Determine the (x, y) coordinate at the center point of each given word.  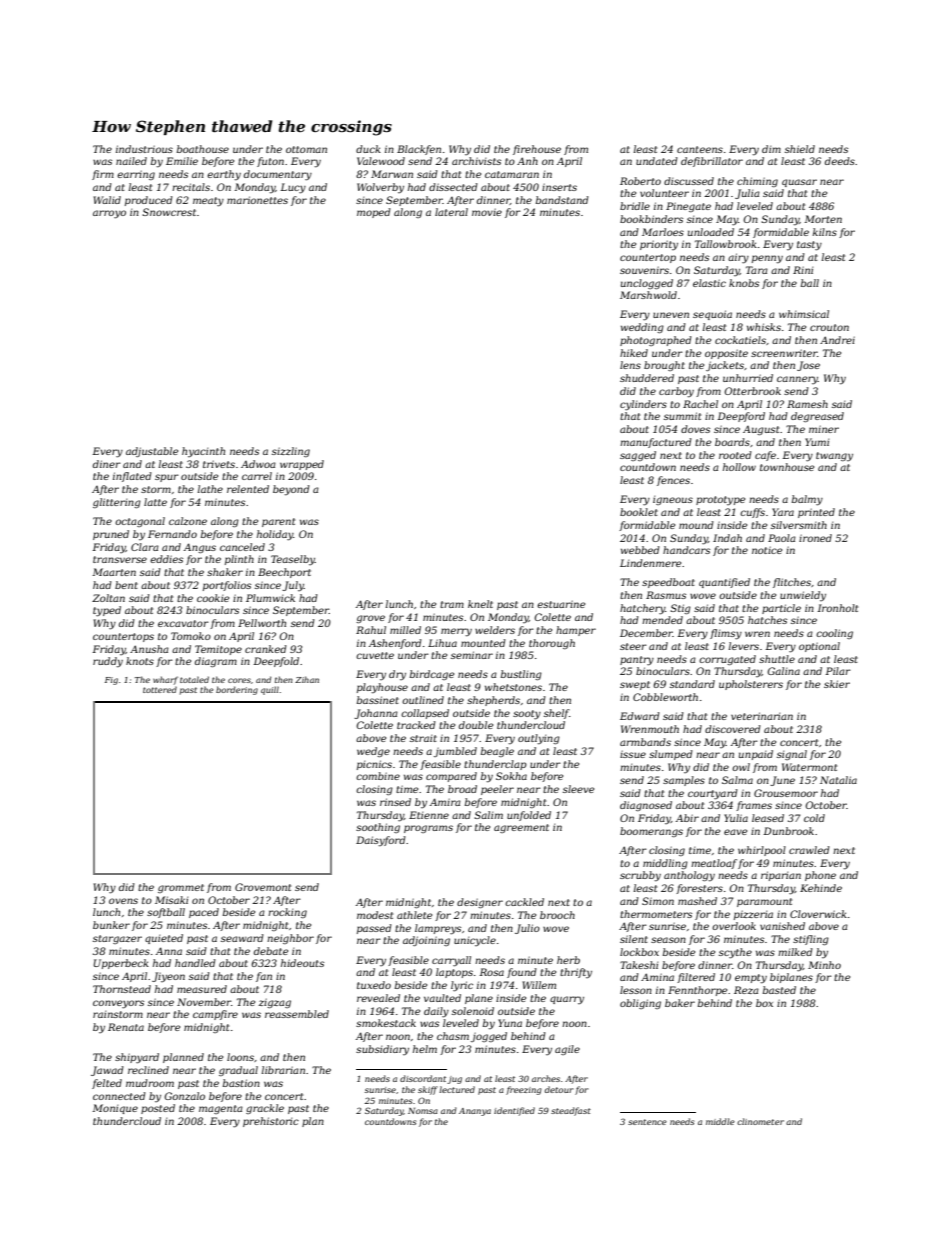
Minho (824, 965)
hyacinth (203, 452)
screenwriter (784, 353)
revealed (378, 998)
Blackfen (419, 150)
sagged (638, 456)
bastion (241, 1083)
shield (800, 149)
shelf (556, 714)
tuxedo (374, 985)
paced (204, 913)
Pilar (838, 671)
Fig (111, 681)
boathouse (203, 149)
